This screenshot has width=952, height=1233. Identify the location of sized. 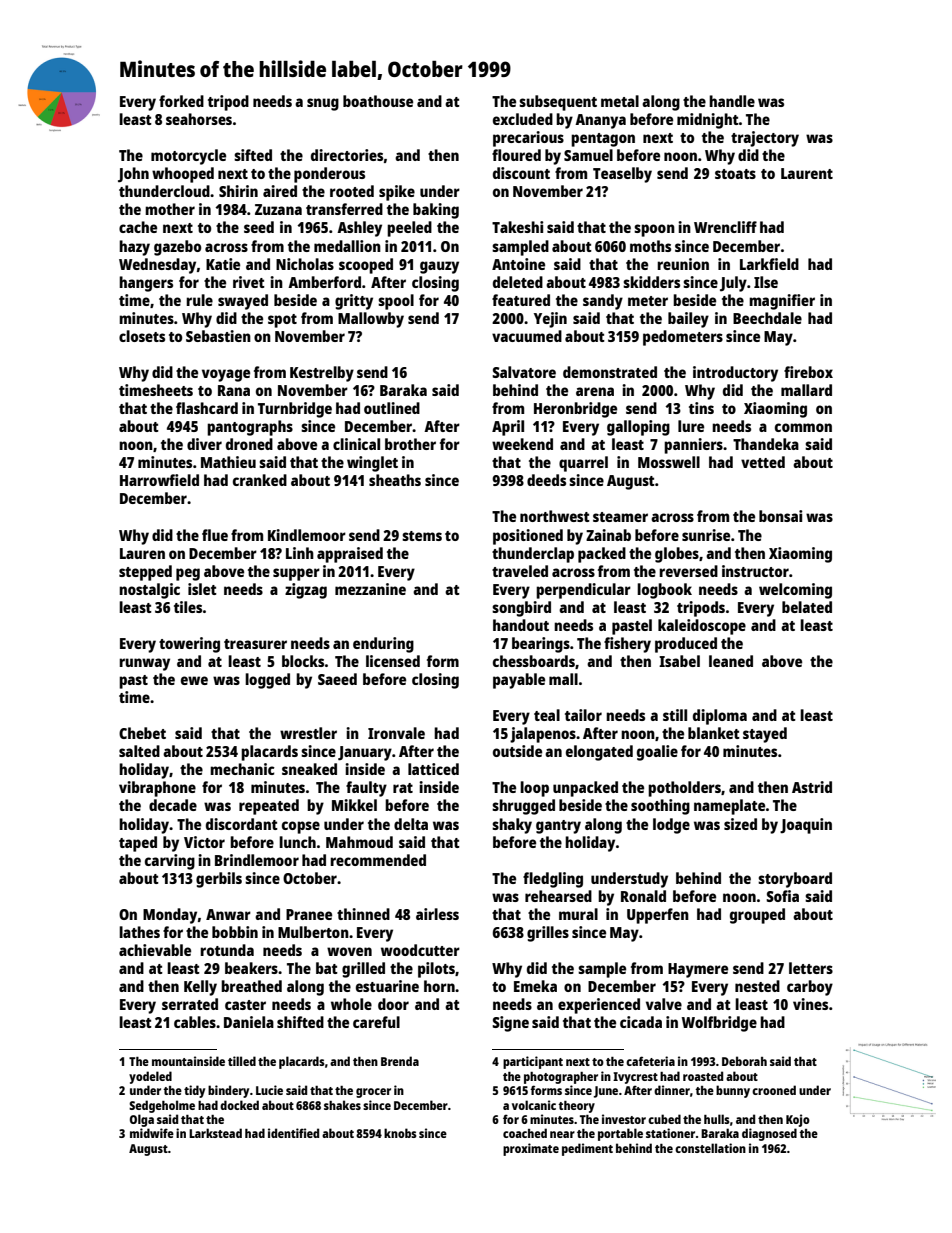
(740, 824).
